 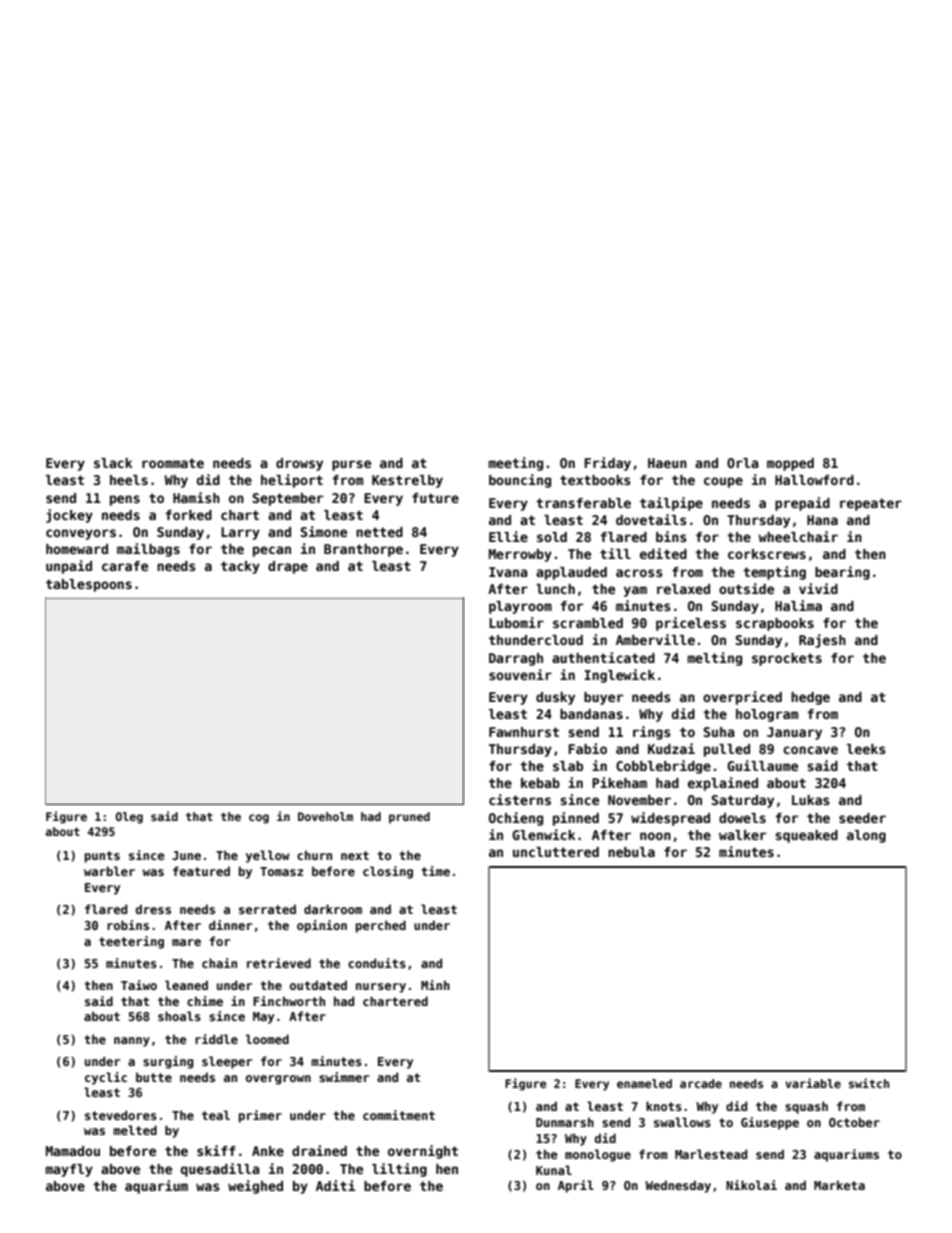 What do you see at coordinates (148, 550) in the image?
I see `mailbags` at bounding box center [148, 550].
